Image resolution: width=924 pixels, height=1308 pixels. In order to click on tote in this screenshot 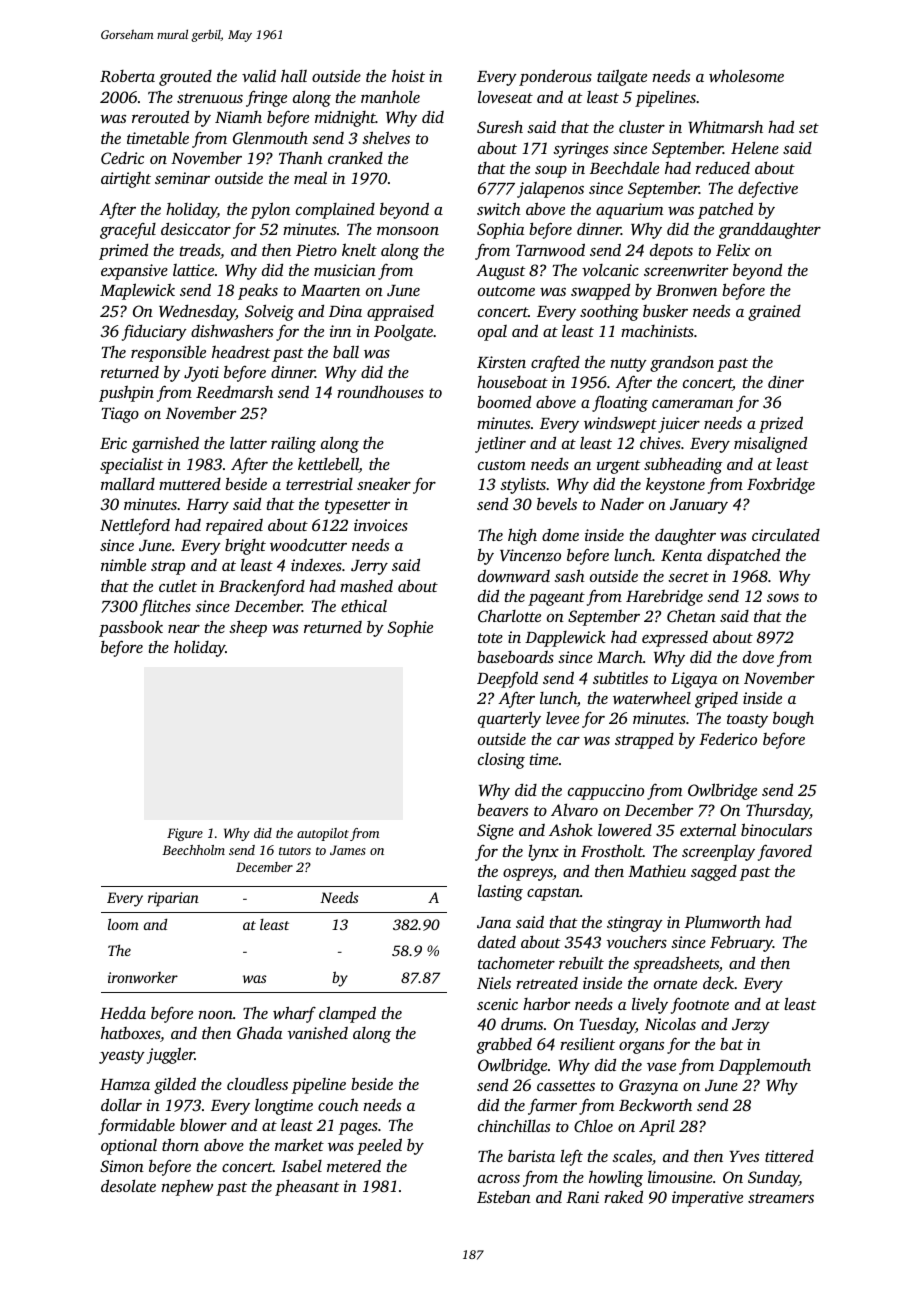, I will do `click(490, 638)`.
